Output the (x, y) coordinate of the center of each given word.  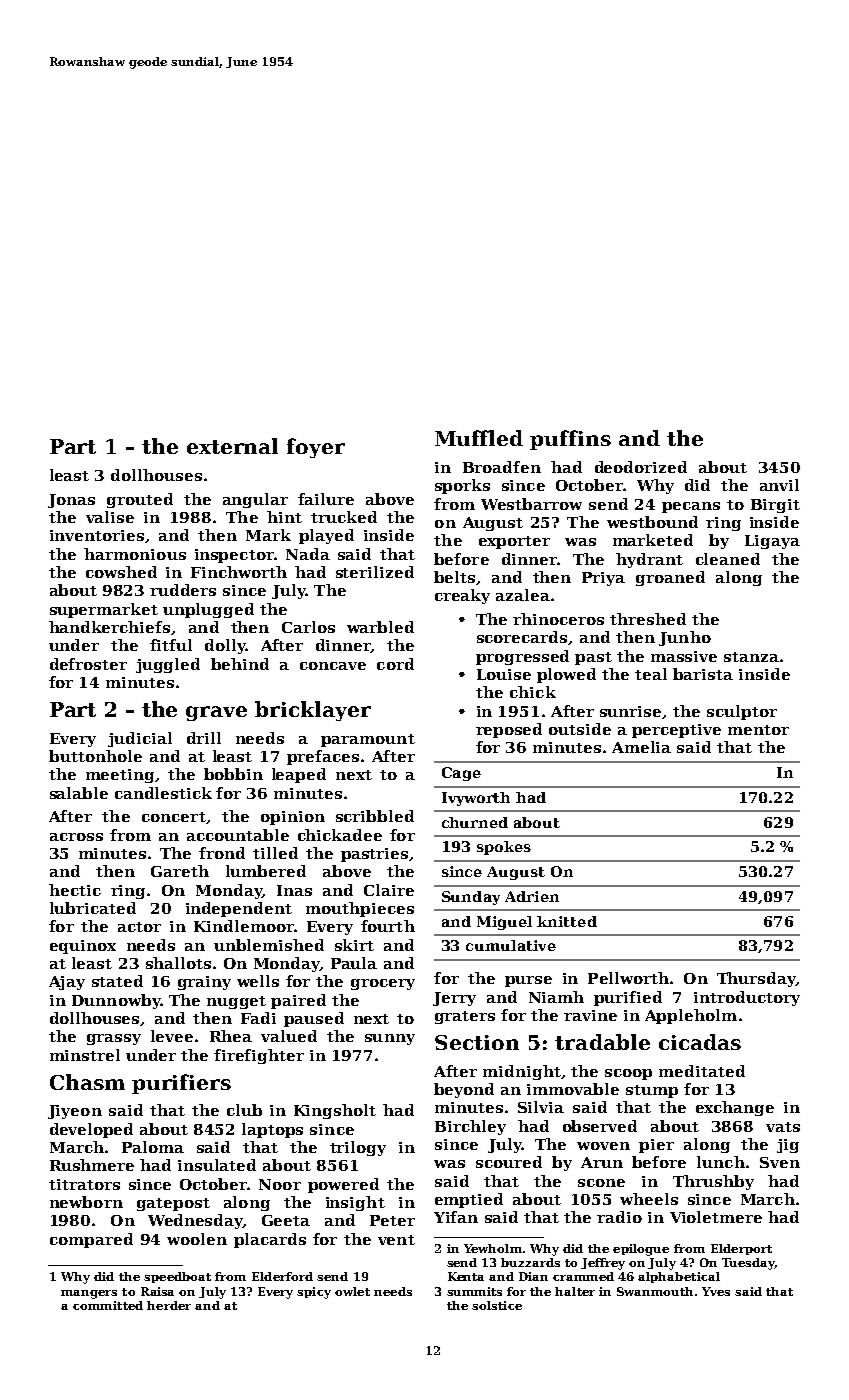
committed (108, 1305)
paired (298, 1001)
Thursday (756, 979)
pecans (691, 507)
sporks (462, 486)
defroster (88, 664)
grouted (140, 500)
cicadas (700, 1042)
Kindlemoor (244, 926)
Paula (354, 963)
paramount (368, 740)
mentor (758, 730)
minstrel (85, 1055)
